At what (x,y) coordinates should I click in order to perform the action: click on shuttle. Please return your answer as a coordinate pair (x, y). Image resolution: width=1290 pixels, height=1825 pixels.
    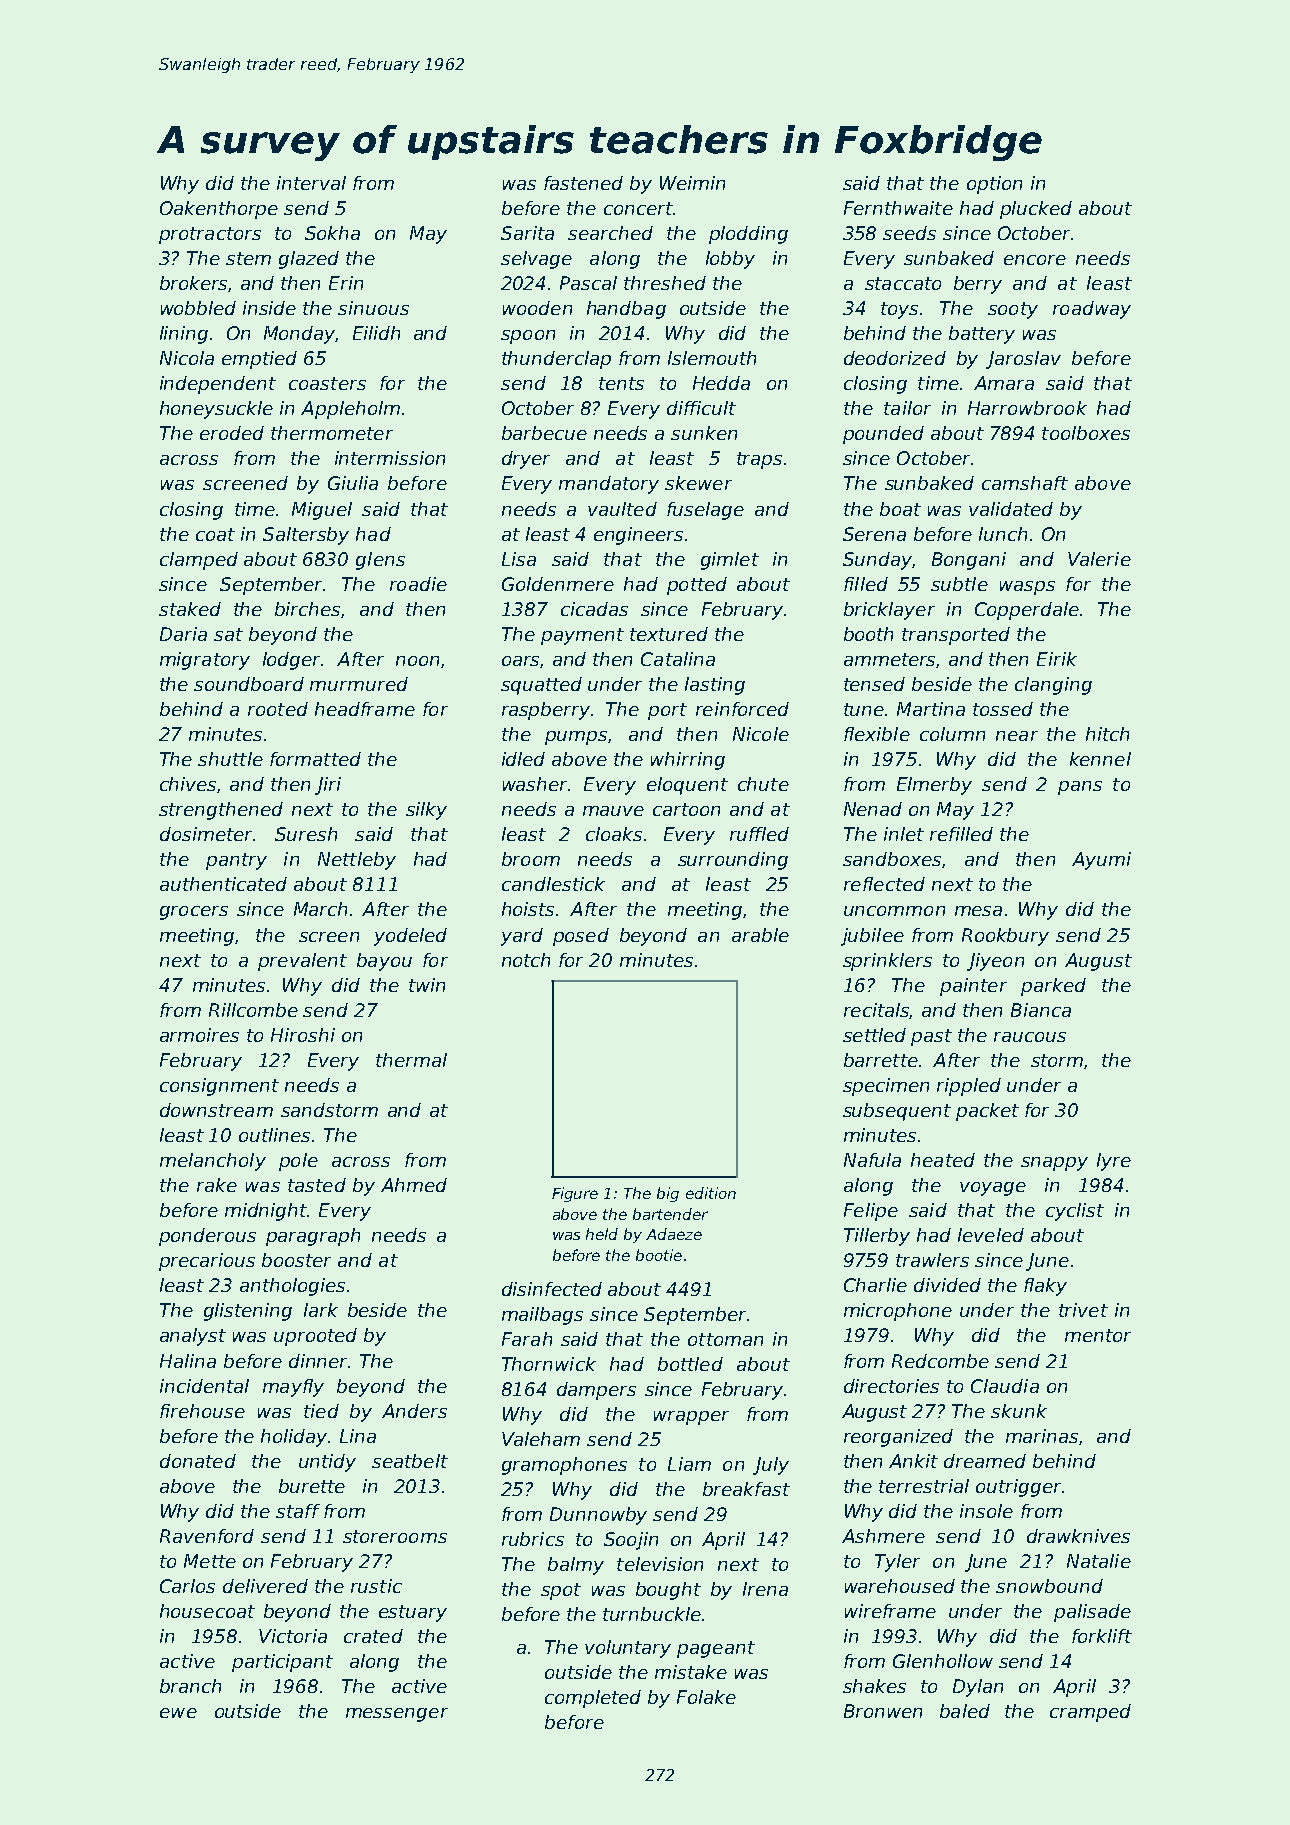
    Looking at the image, I should click on (230, 759).
